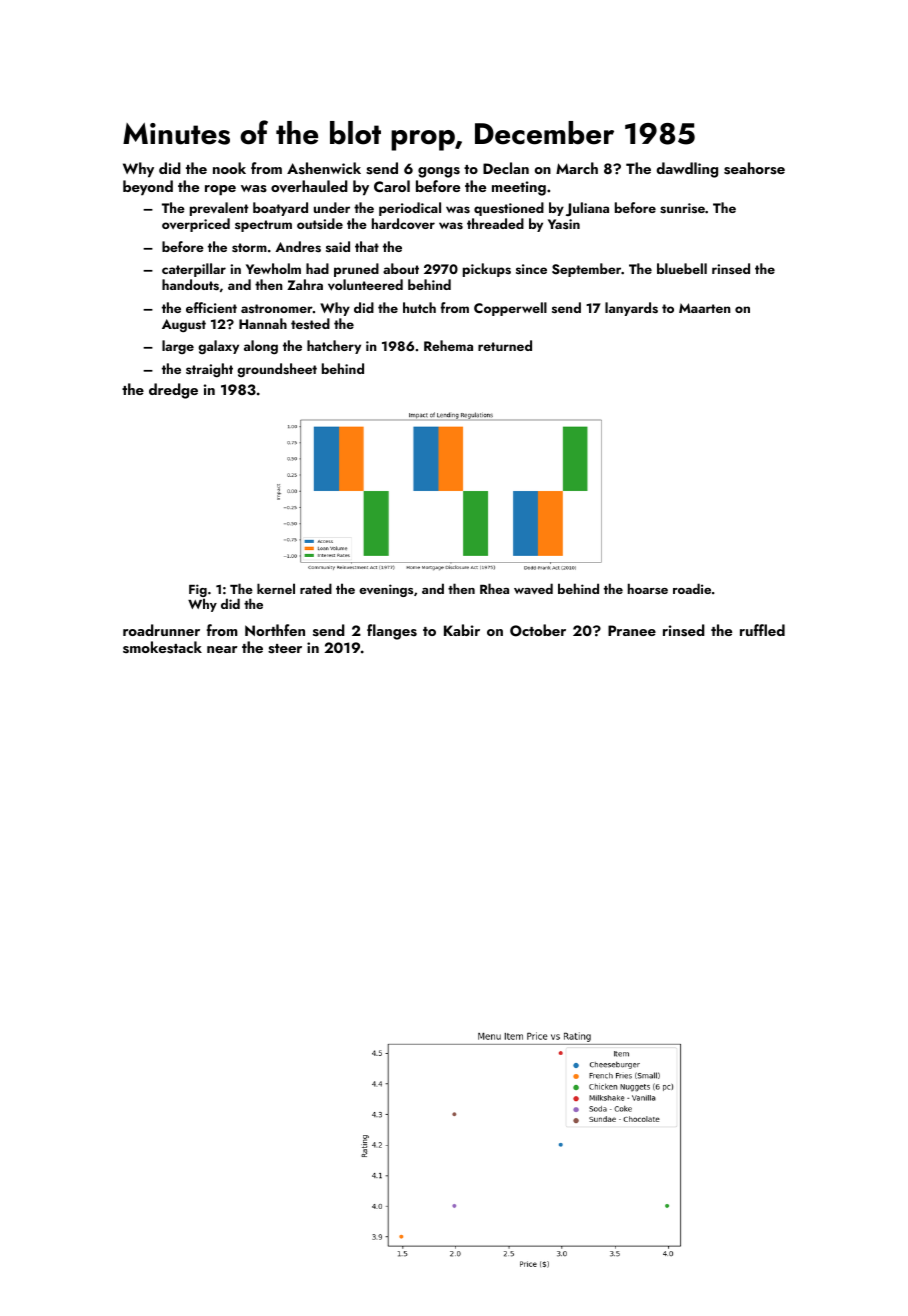  Describe the element at coordinates (276, 588) in the document. I see `kernel` at that location.
